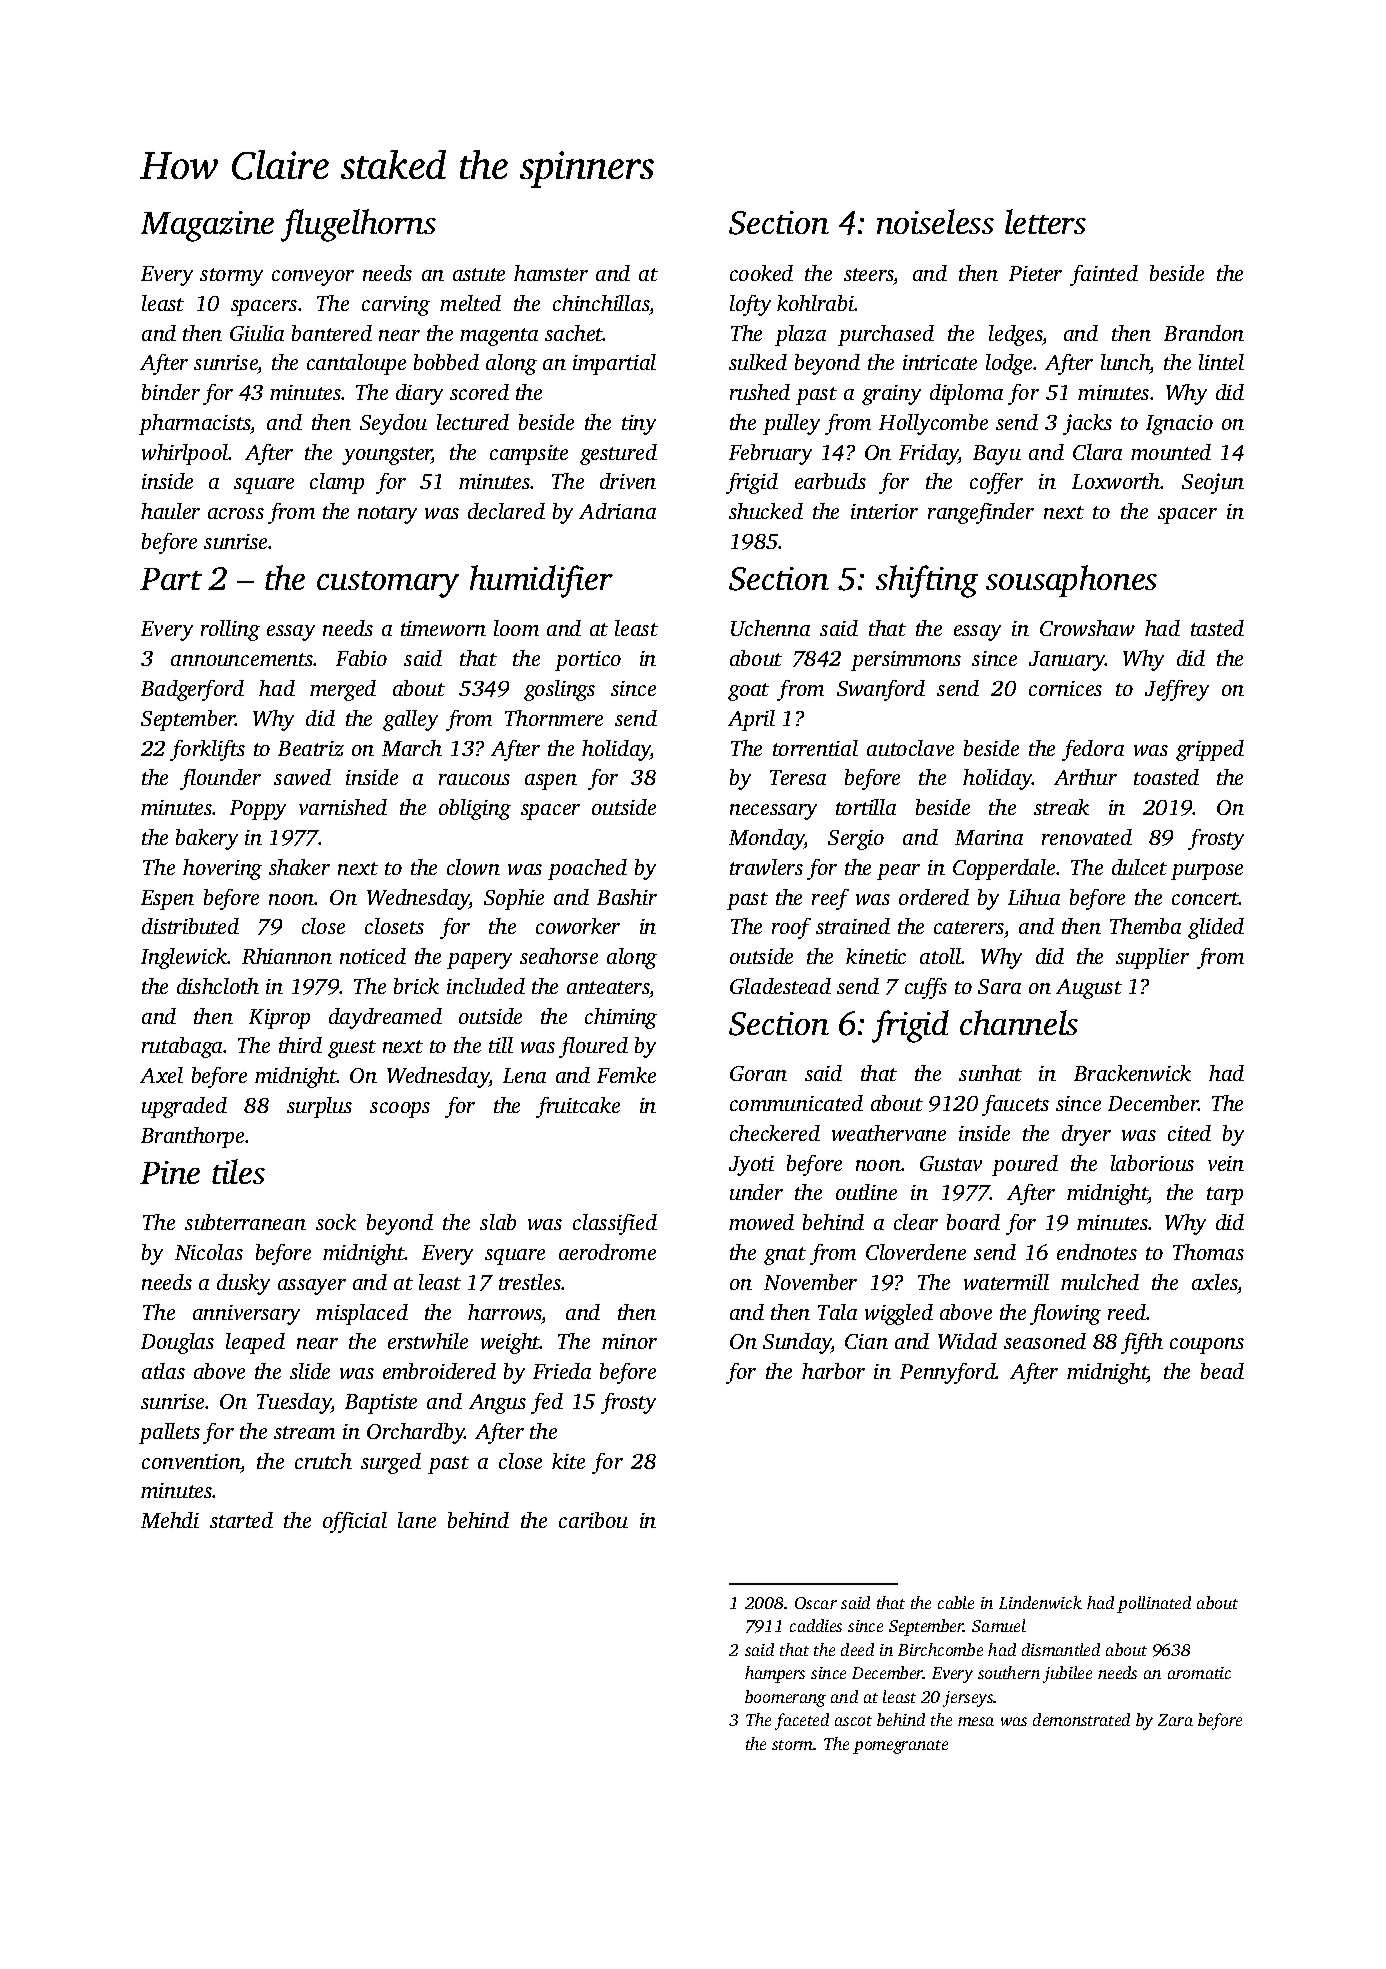  I want to click on tasted, so click(1217, 628).
